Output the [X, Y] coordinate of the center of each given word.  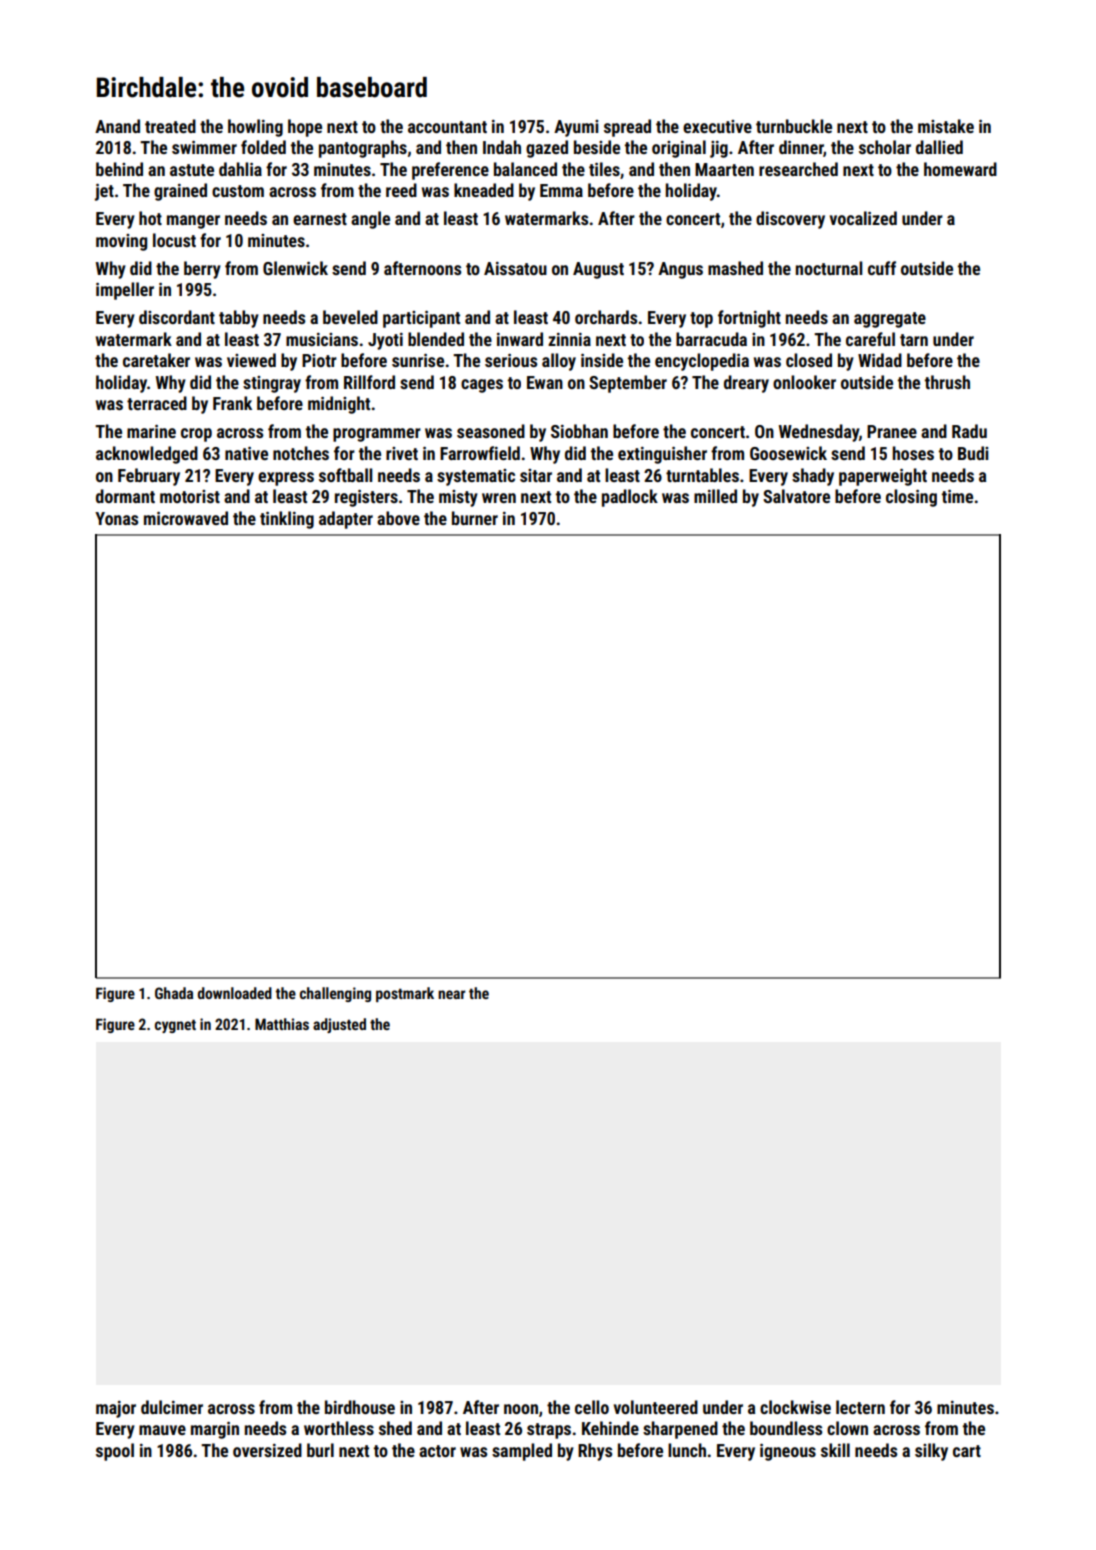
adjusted [339, 1025]
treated [170, 126]
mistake [946, 126]
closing [911, 498]
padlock [630, 498]
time [957, 496]
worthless [339, 1428]
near [452, 994]
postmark [405, 994]
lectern [860, 1407]
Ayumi [576, 128]
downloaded [235, 993]
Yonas [116, 518]
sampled [522, 1452]
